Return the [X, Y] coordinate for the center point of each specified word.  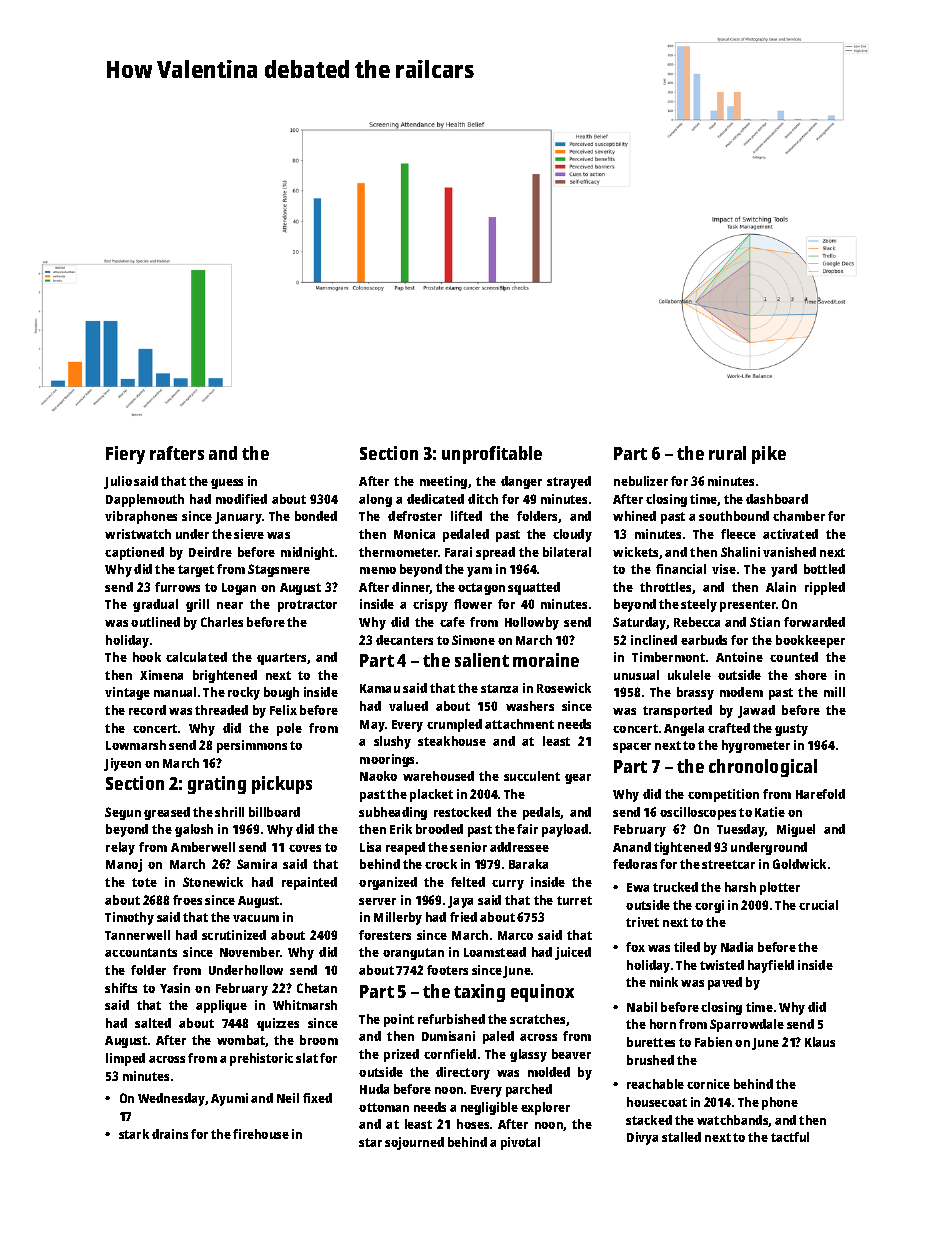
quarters [281, 659]
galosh [194, 830]
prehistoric [261, 1059]
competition [723, 795]
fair [527, 829]
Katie [770, 812]
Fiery [125, 455]
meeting [443, 482]
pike [769, 455]
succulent [532, 776]
